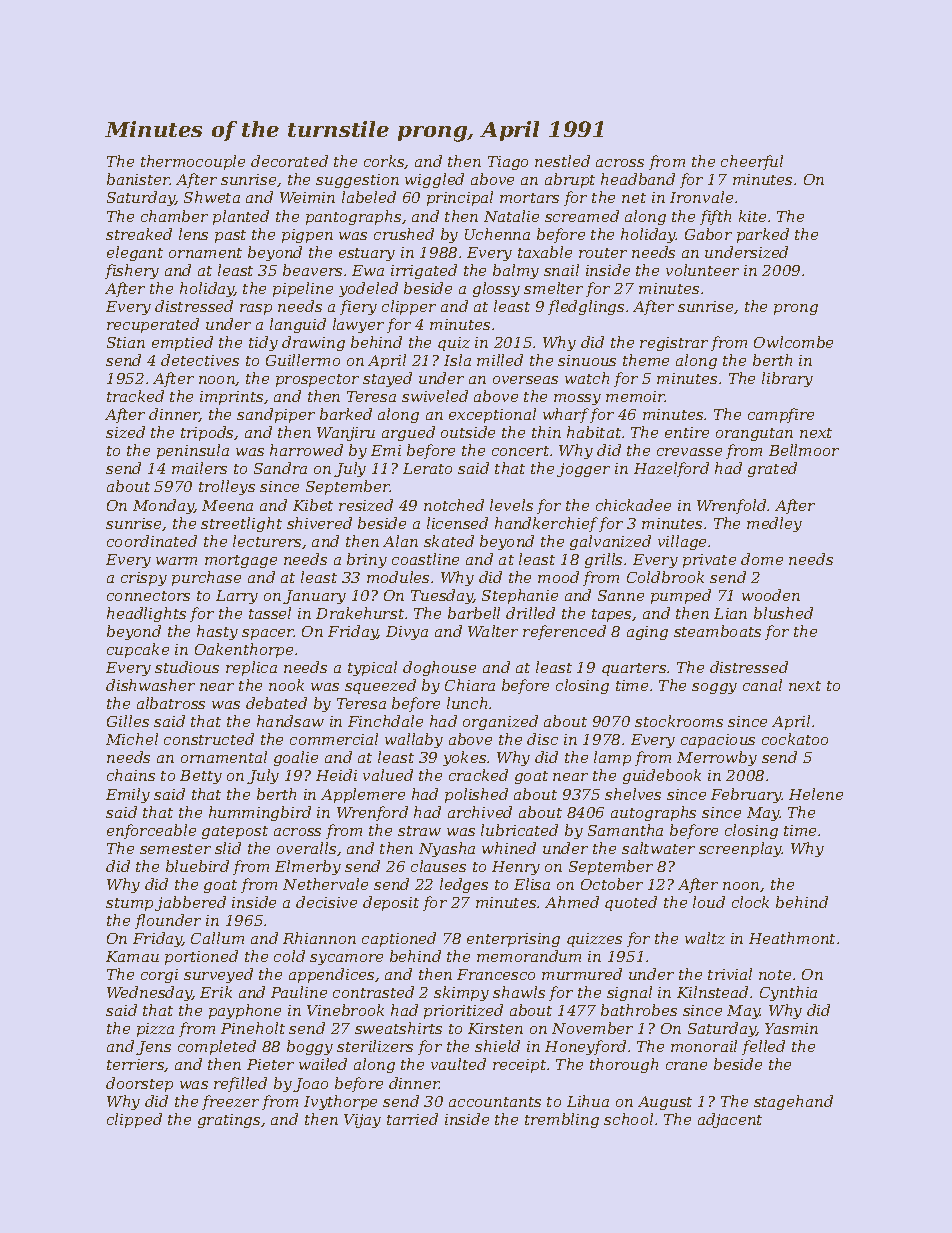 The width and height of the screenshot is (952, 1233). What do you see at coordinates (564, 632) in the screenshot?
I see `referenced` at bounding box center [564, 632].
